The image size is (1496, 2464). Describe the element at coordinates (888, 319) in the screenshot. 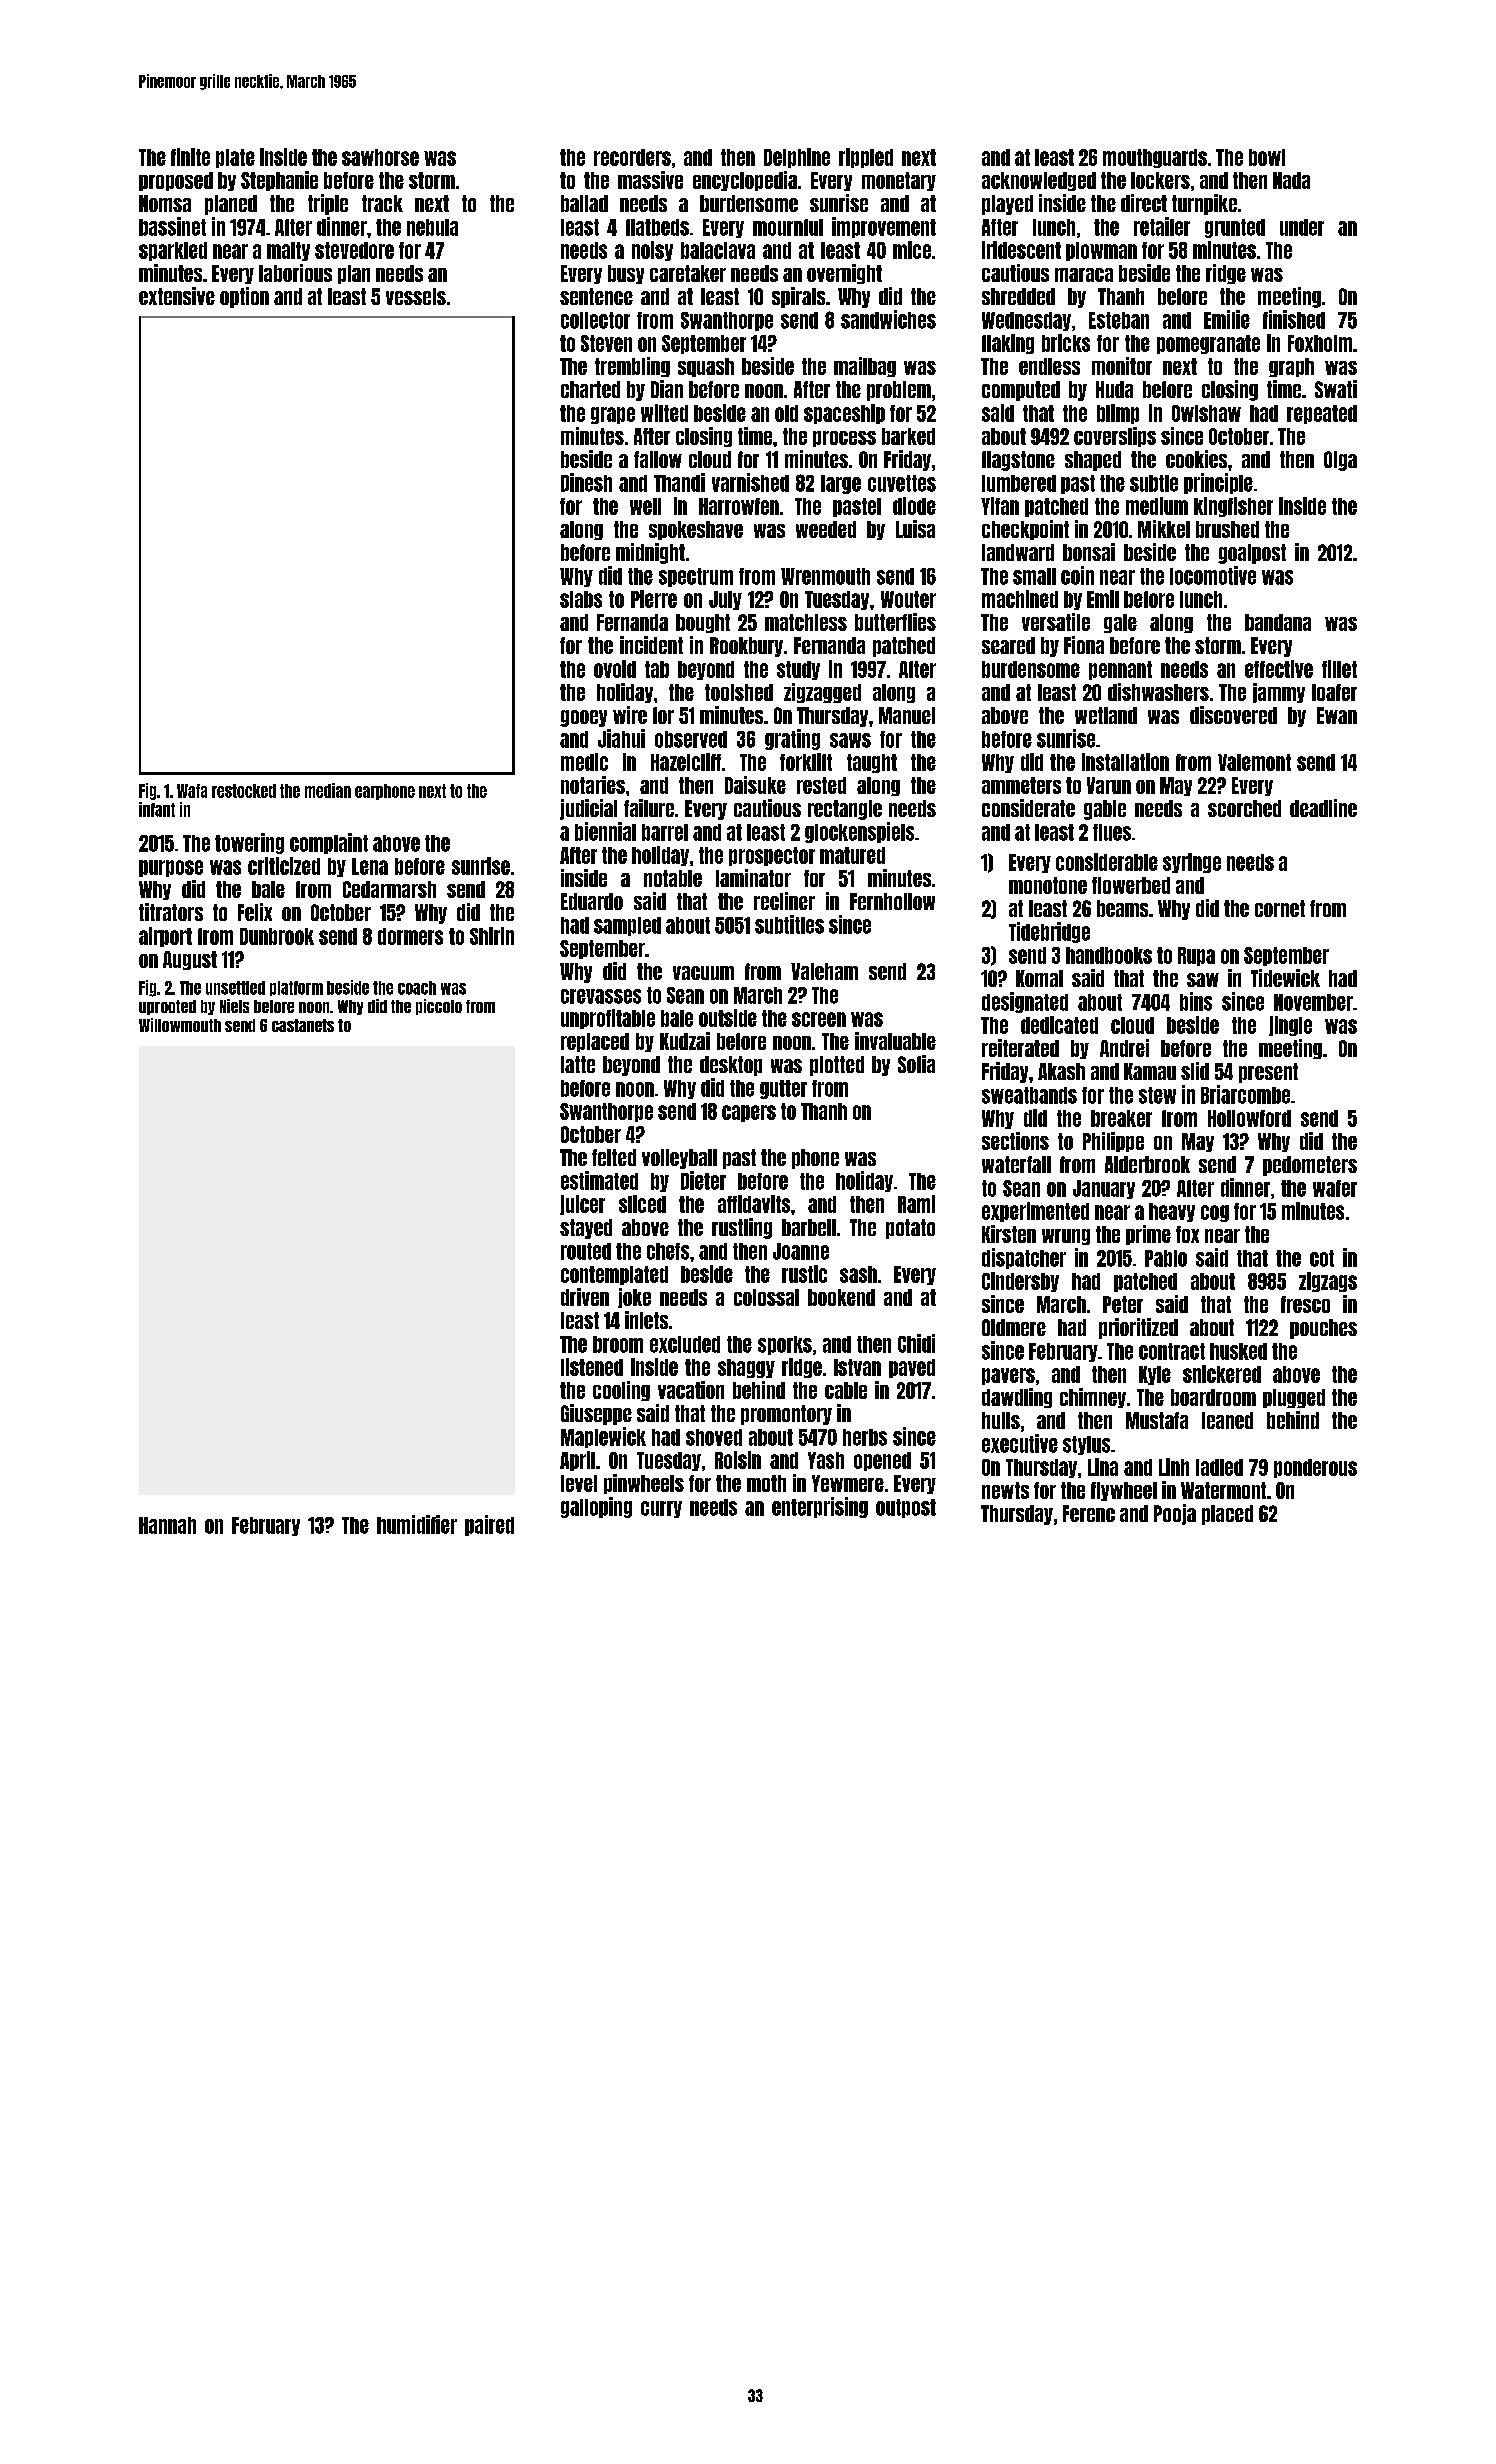

I see `sandwiches` at that location.
